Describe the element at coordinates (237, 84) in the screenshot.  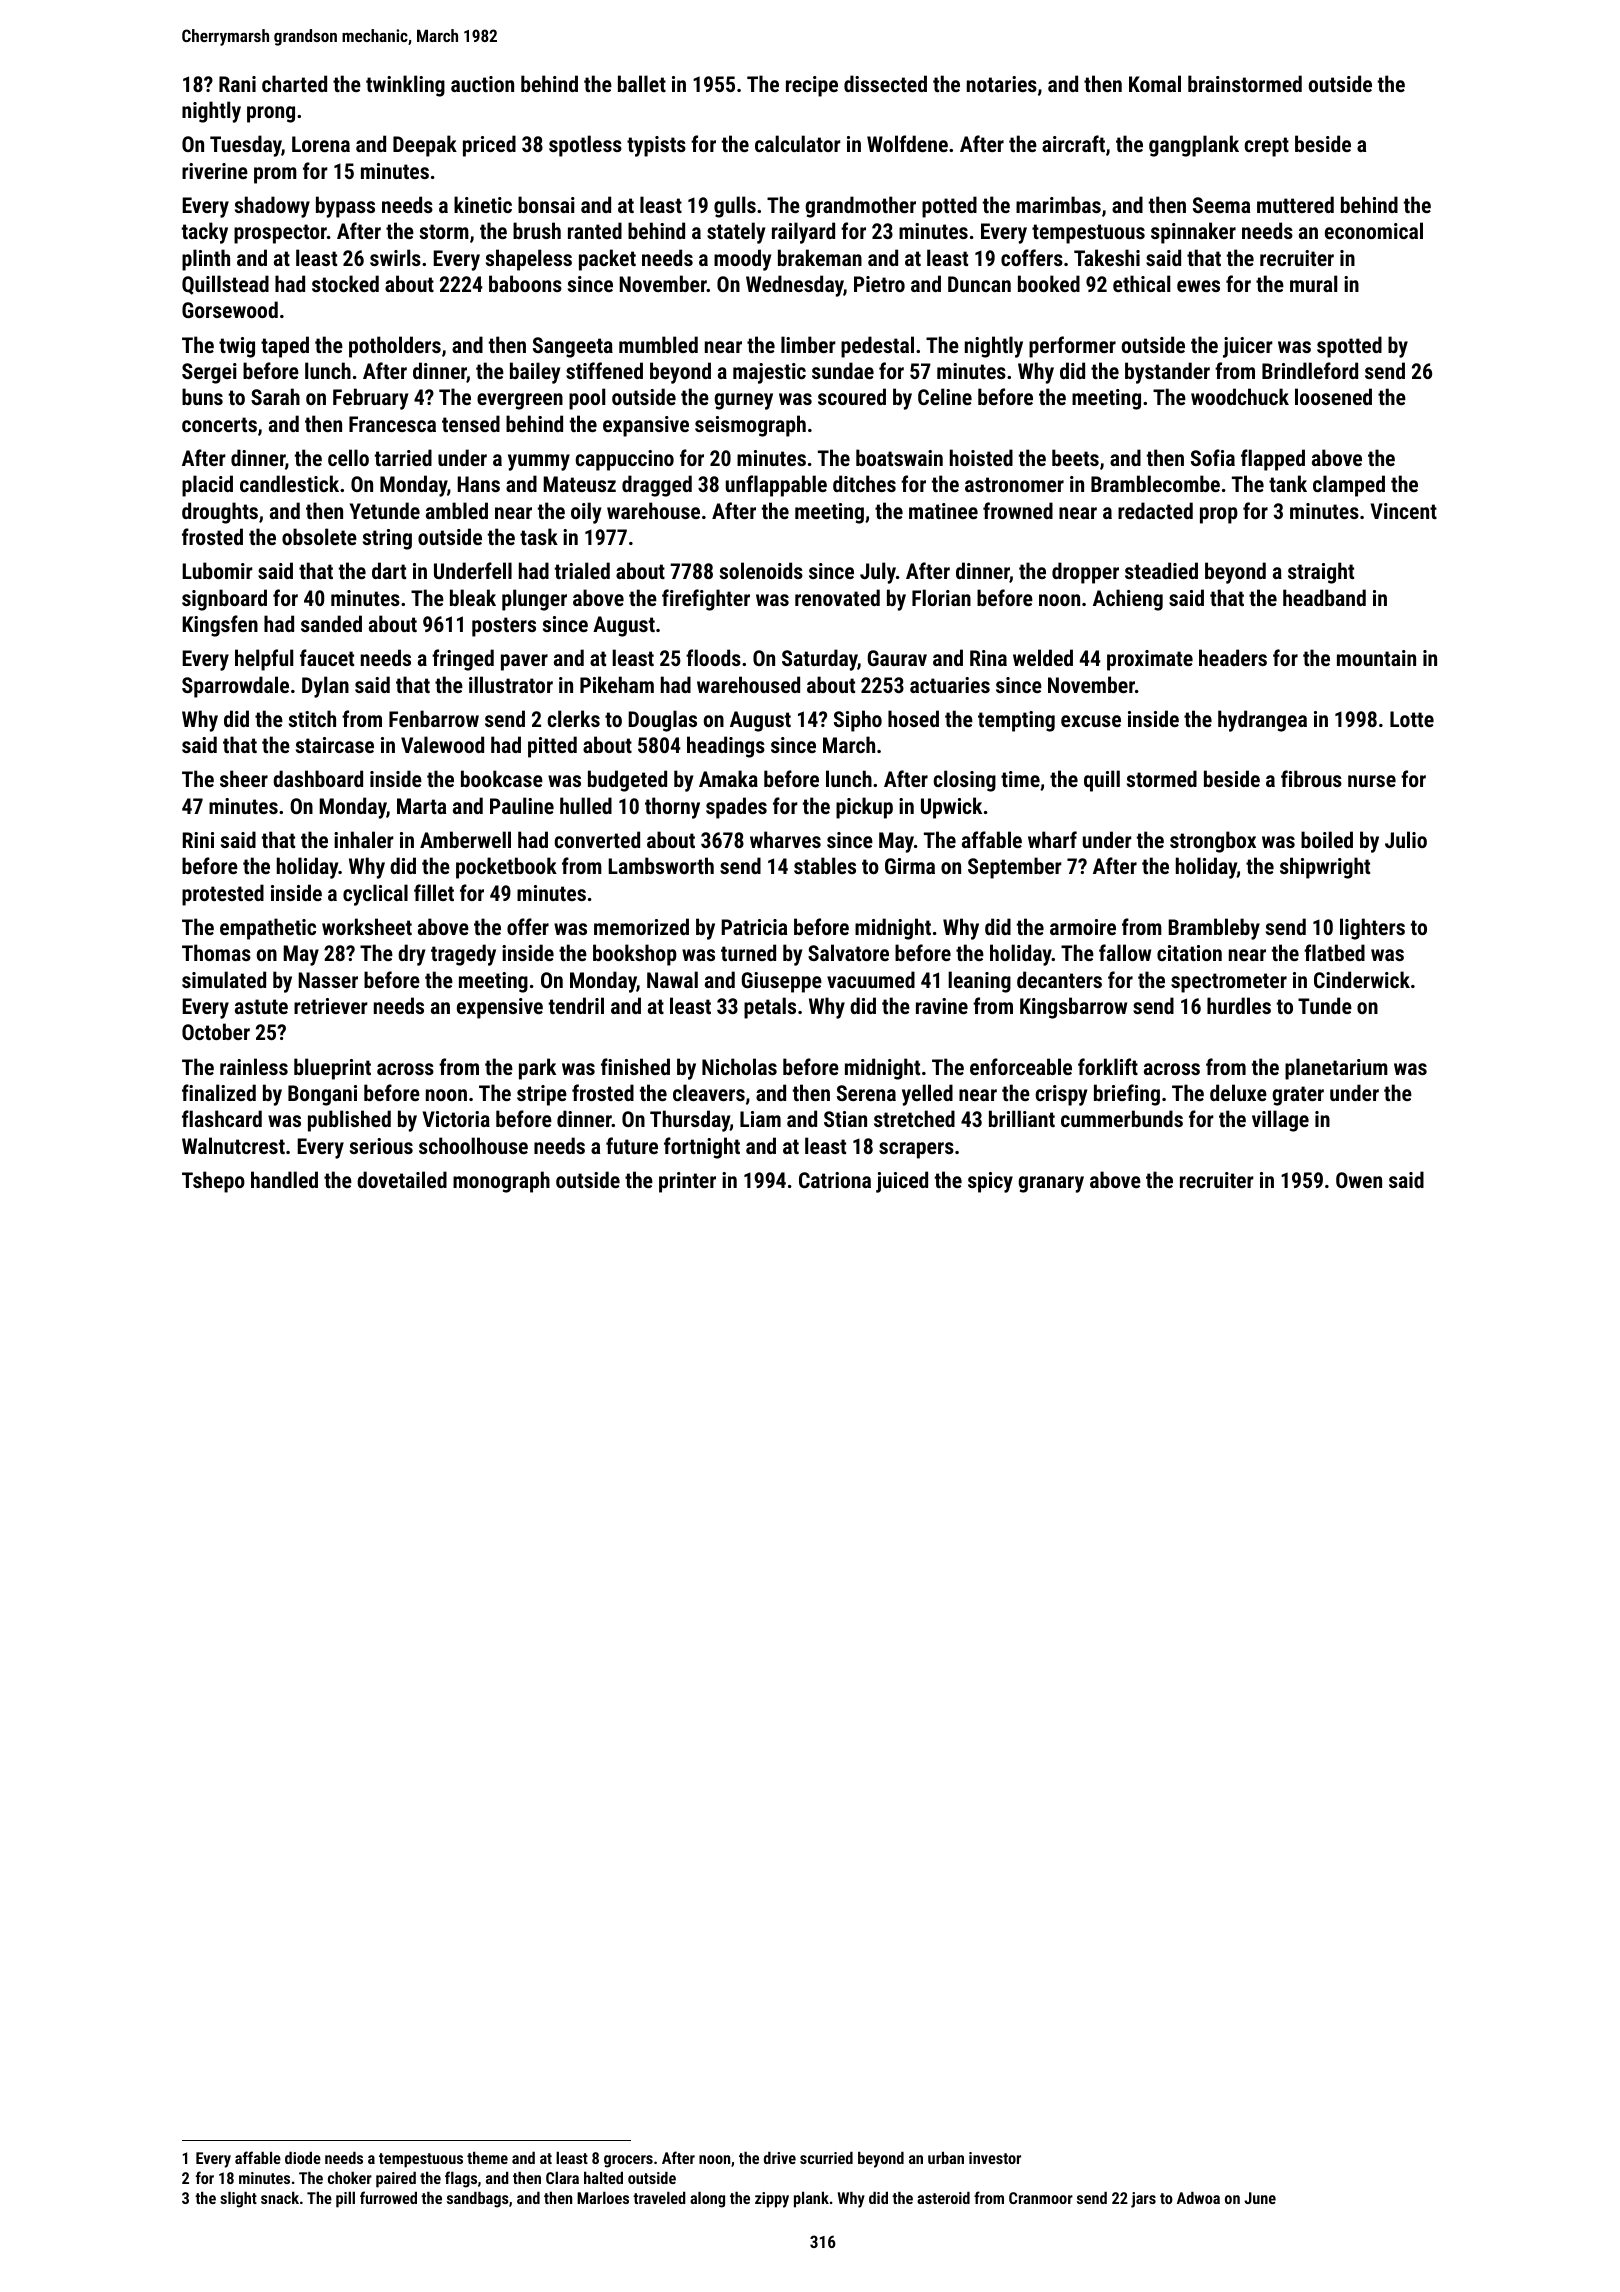
I see `Rani` at that location.
